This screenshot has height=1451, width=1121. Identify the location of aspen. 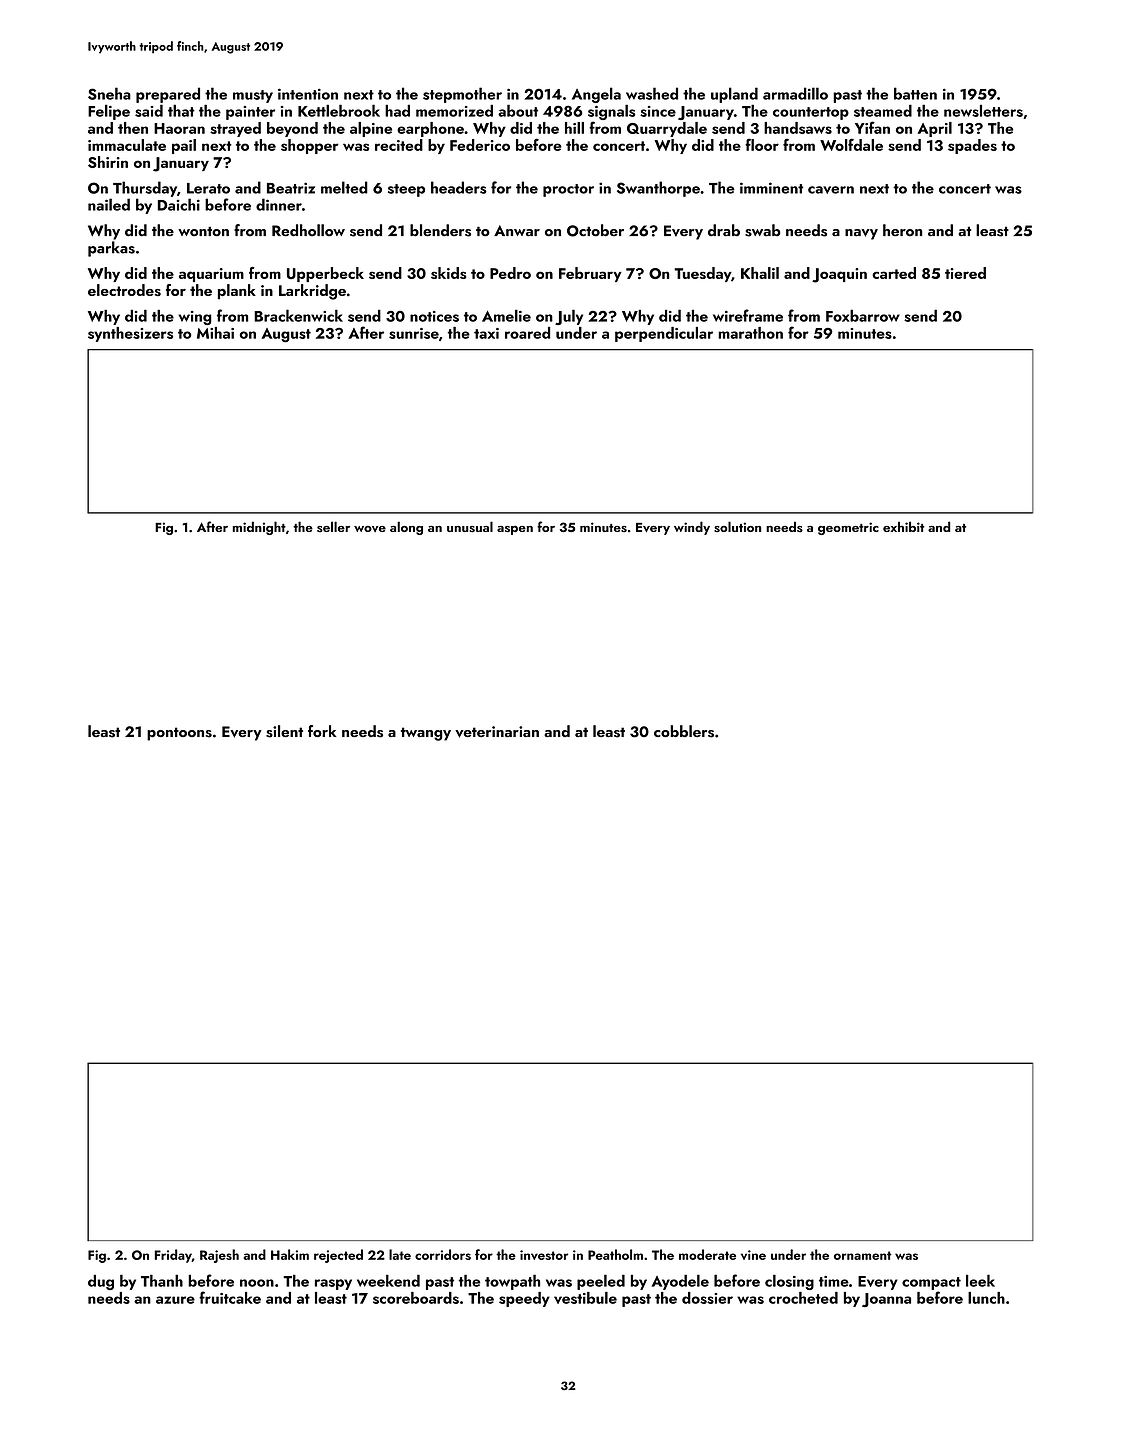
(515, 530).
